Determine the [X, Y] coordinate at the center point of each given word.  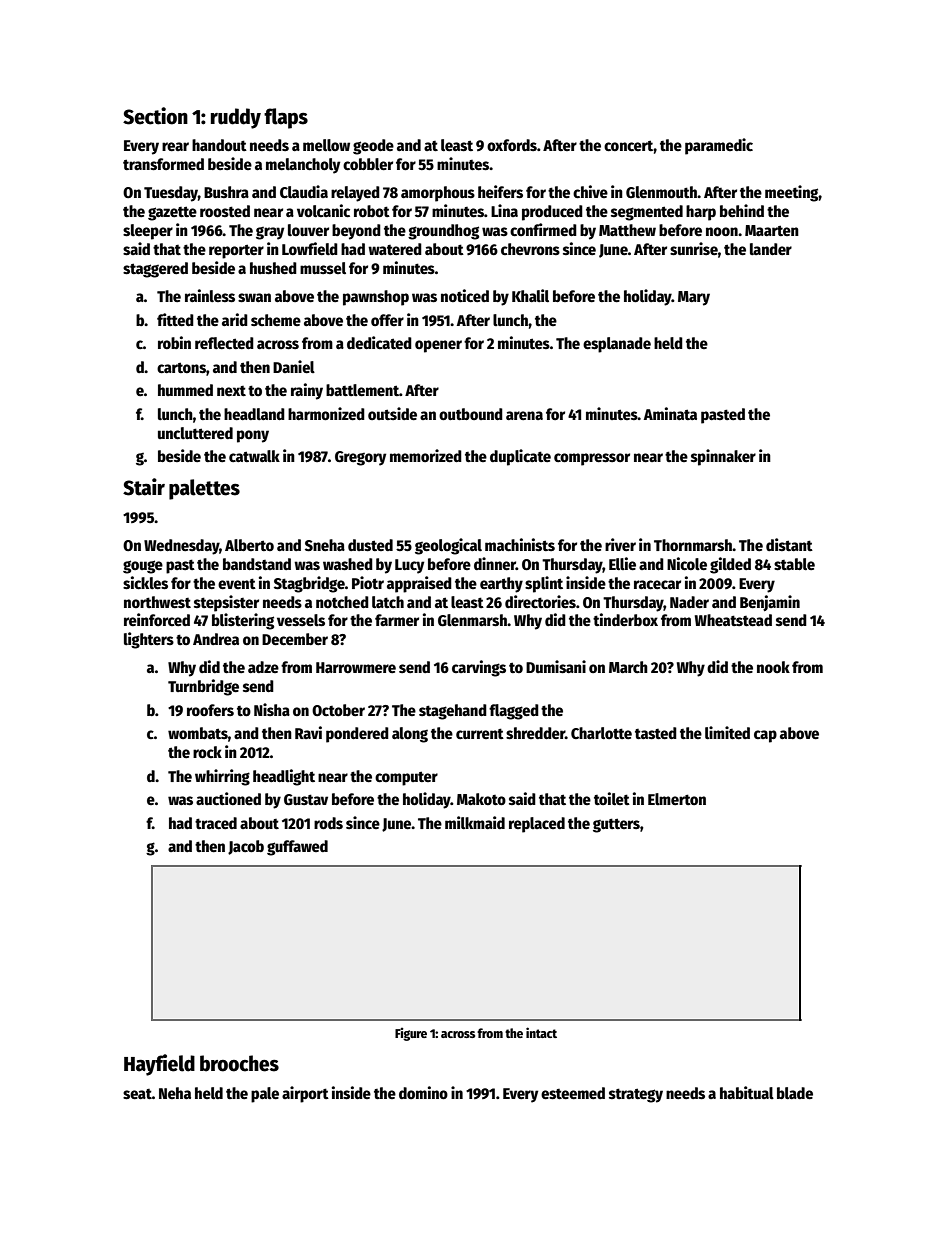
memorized [426, 456]
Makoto [481, 799]
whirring [222, 777]
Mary [694, 298]
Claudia [304, 191]
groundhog [443, 232]
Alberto [249, 545]
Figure [411, 1034]
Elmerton [677, 799]
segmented [647, 213]
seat [137, 1094]
